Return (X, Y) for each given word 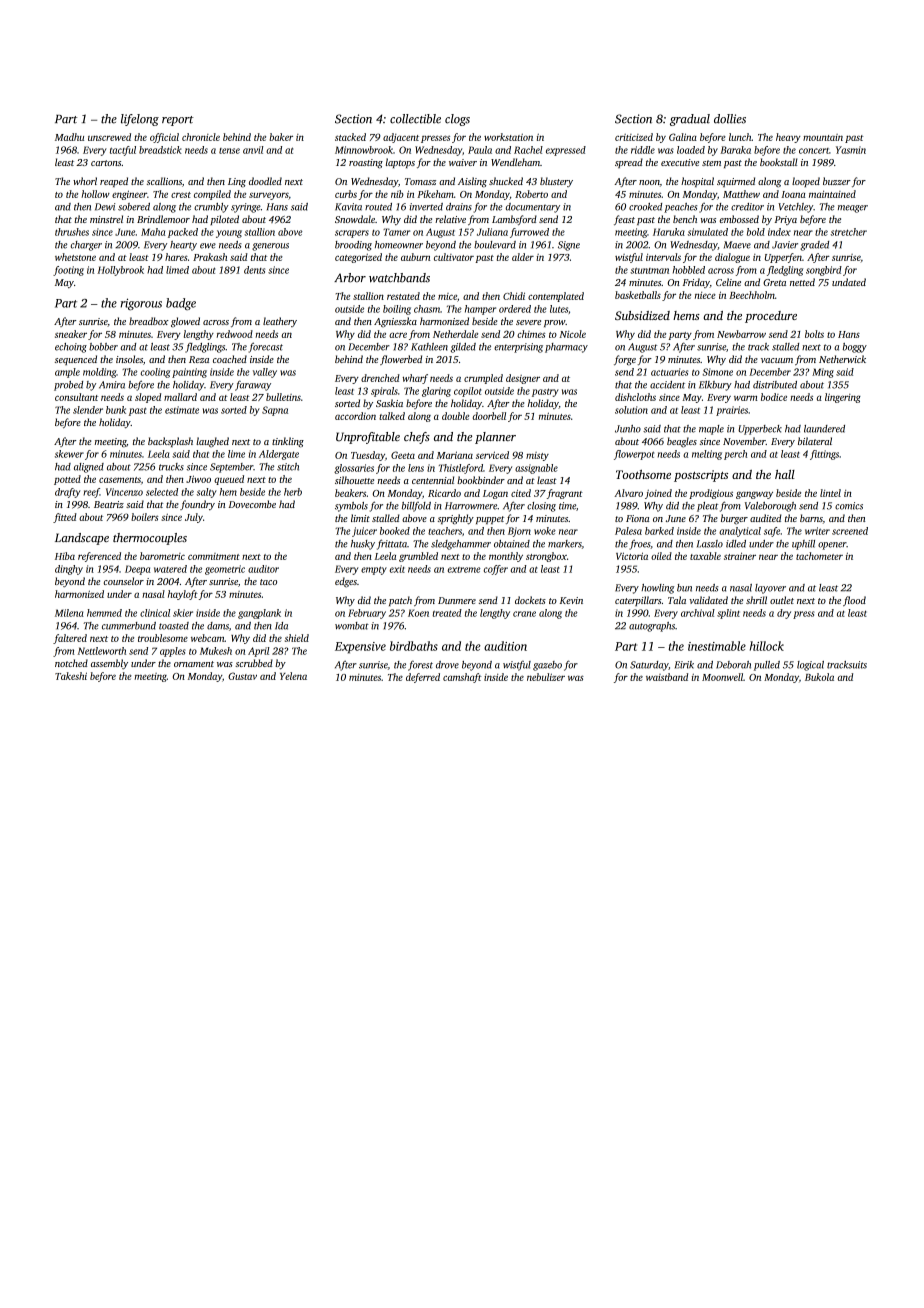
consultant (76, 397)
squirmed (736, 182)
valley (265, 373)
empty (374, 570)
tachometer (819, 556)
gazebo (547, 666)
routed (378, 207)
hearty (183, 246)
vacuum (777, 360)
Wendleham (515, 162)
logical (810, 666)
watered (170, 569)
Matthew (741, 194)
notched (71, 663)
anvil (253, 150)
